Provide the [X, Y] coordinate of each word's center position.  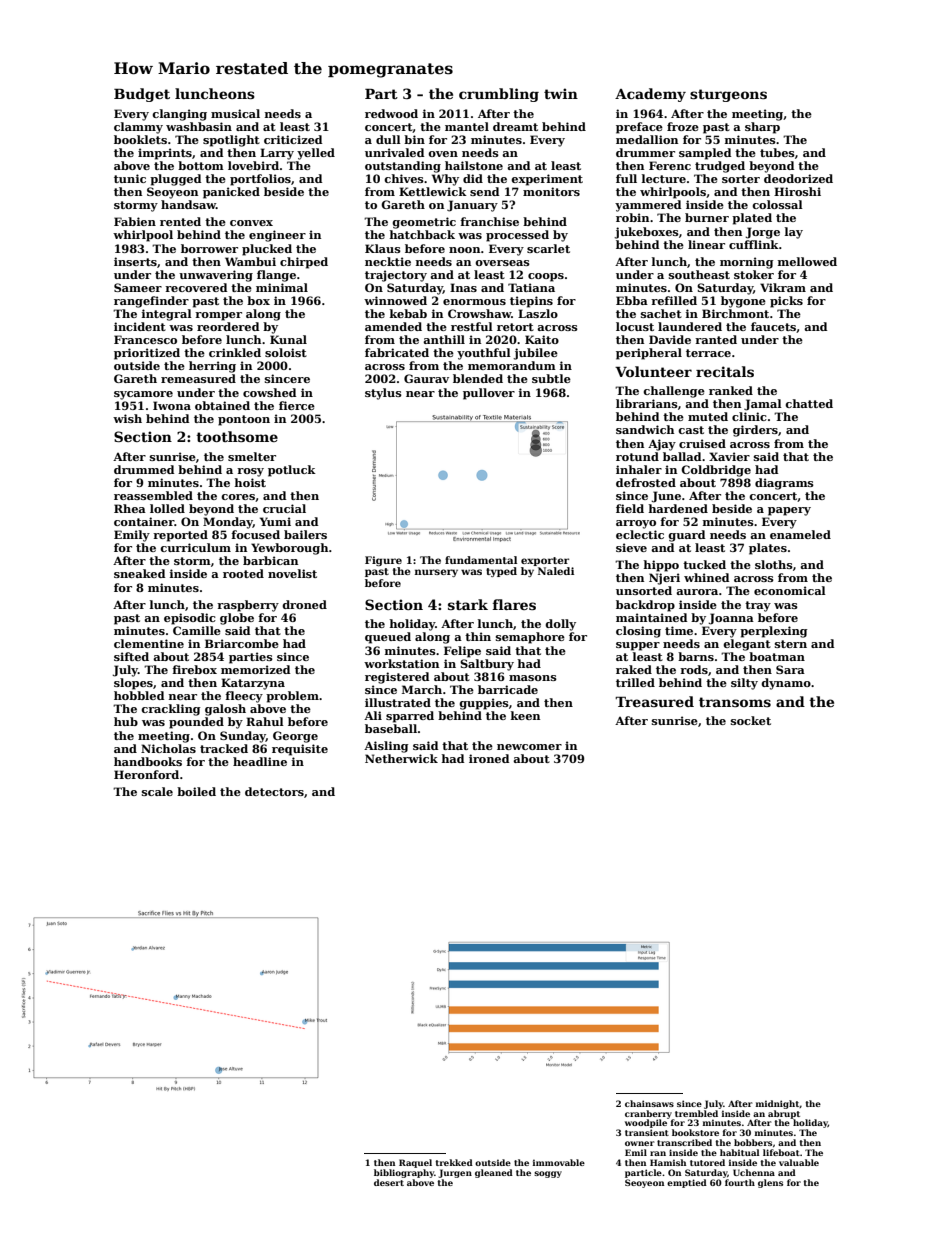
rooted [243, 573]
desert [389, 1182]
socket [751, 720]
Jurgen [455, 1173]
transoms [735, 702]
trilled [635, 682]
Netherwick [401, 758]
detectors [274, 791]
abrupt [784, 1114]
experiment [547, 180]
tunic [130, 178]
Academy [650, 95]
